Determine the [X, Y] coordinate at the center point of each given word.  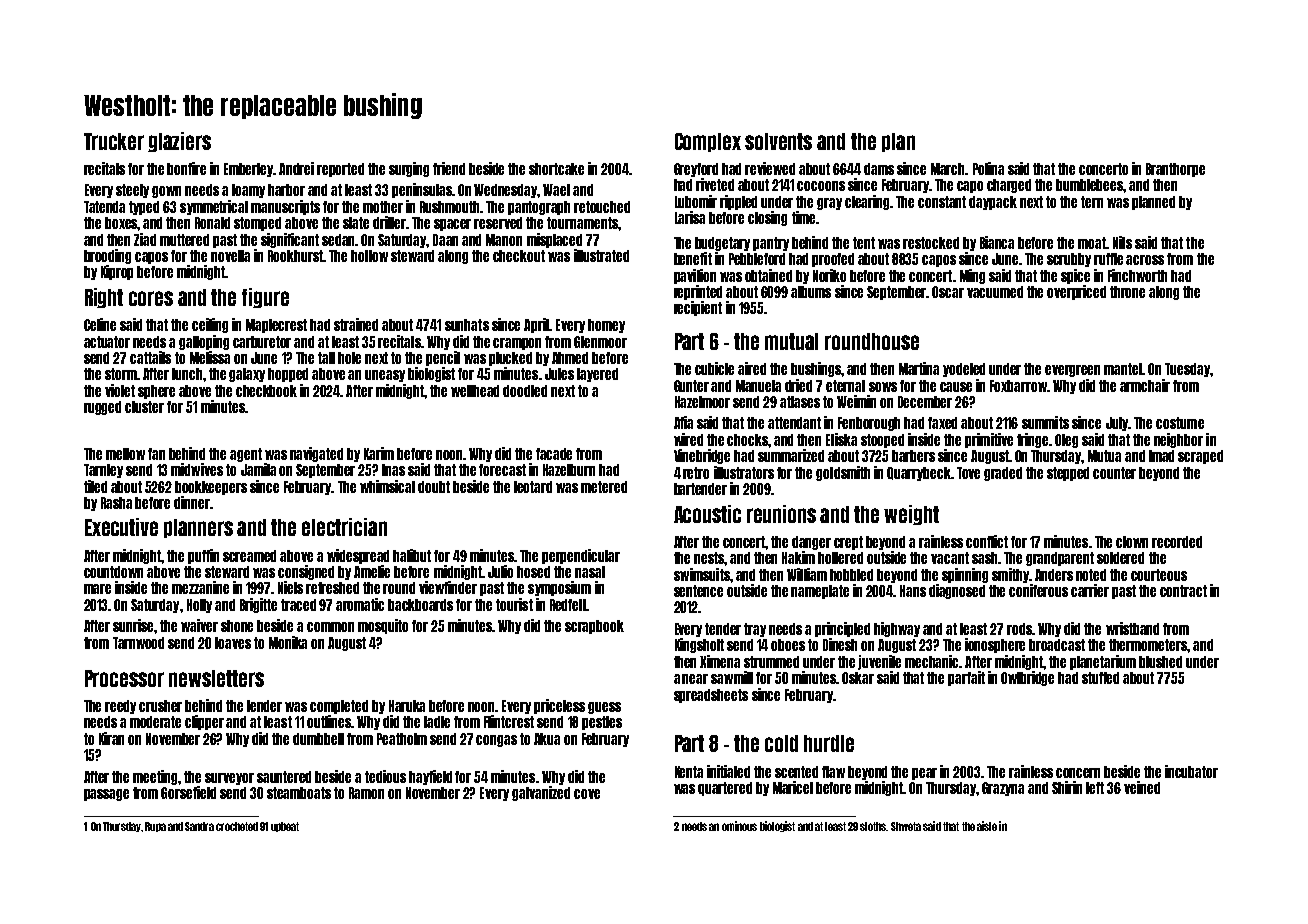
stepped [1068, 474]
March [947, 169]
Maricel [793, 787]
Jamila [258, 469]
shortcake [556, 169]
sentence [698, 591]
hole [349, 358]
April [537, 325]
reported [340, 170]
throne [1127, 292]
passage [106, 795]
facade [554, 454]
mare [97, 589]
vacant [950, 558]
